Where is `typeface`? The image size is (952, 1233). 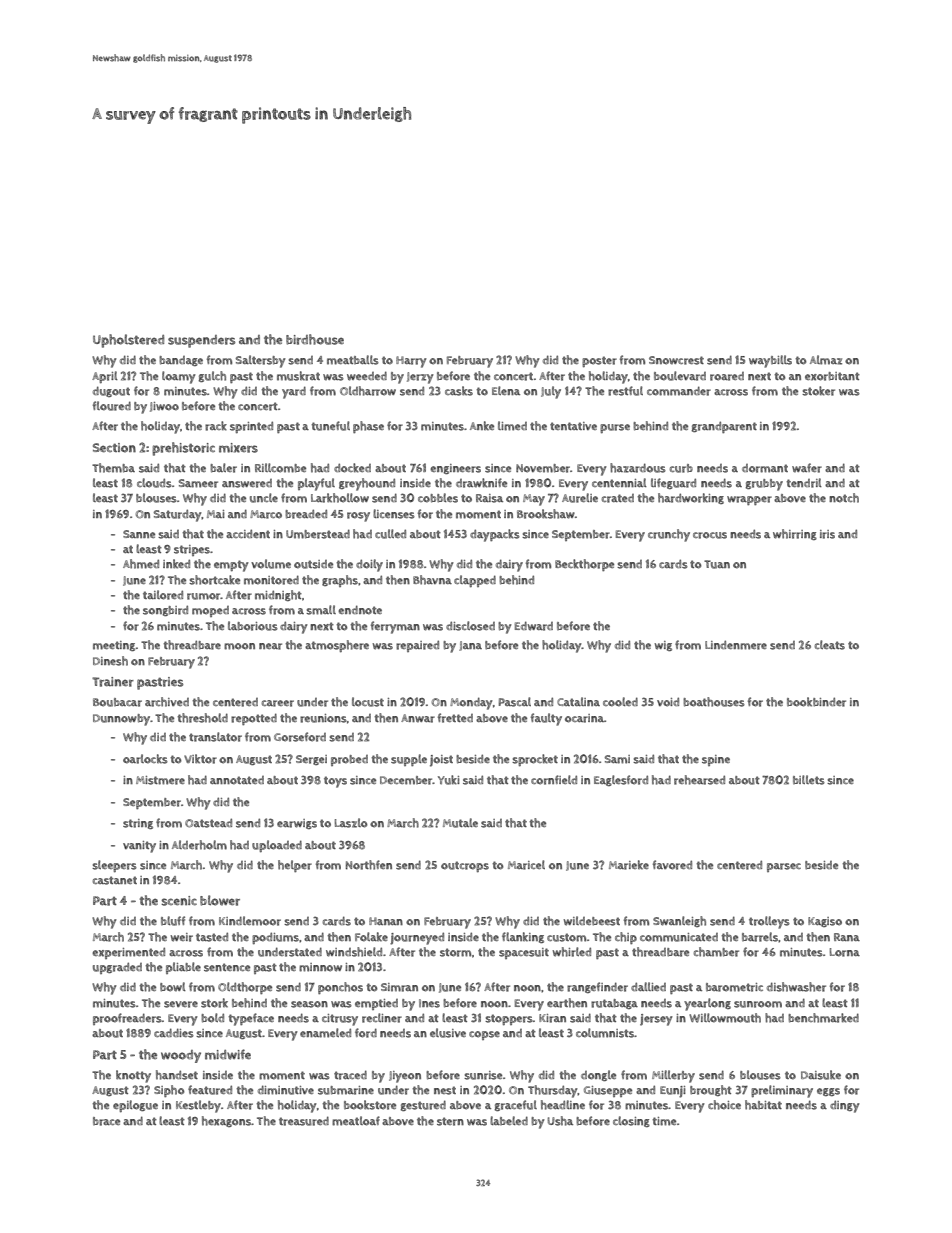 typeface is located at coordinates (251, 1019).
